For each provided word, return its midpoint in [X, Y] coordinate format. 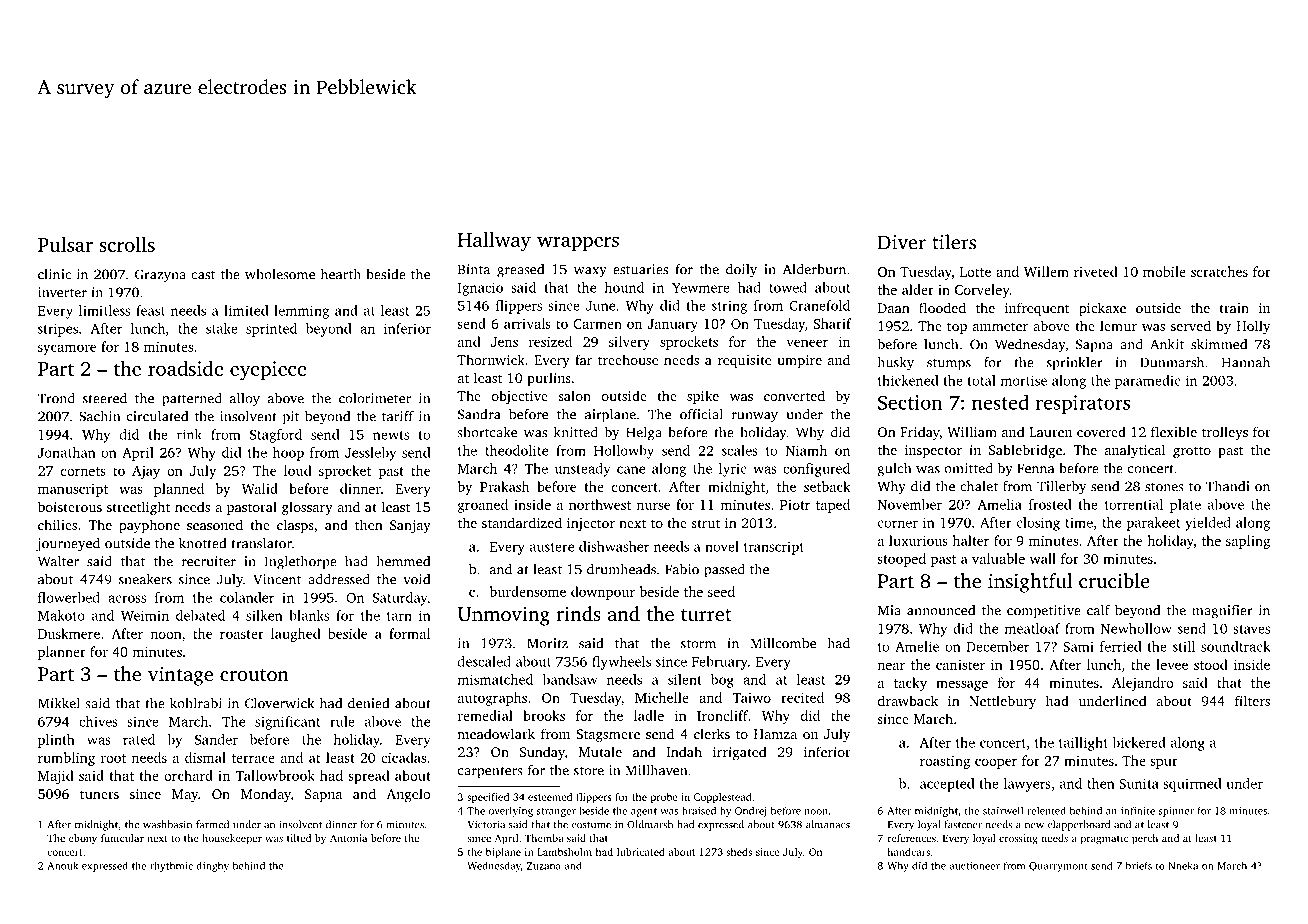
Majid [56, 777]
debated [200, 615]
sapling [1248, 542]
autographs [492, 699]
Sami [1078, 646]
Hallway [494, 242]
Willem [1046, 271]
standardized [522, 522]
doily [741, 271]
